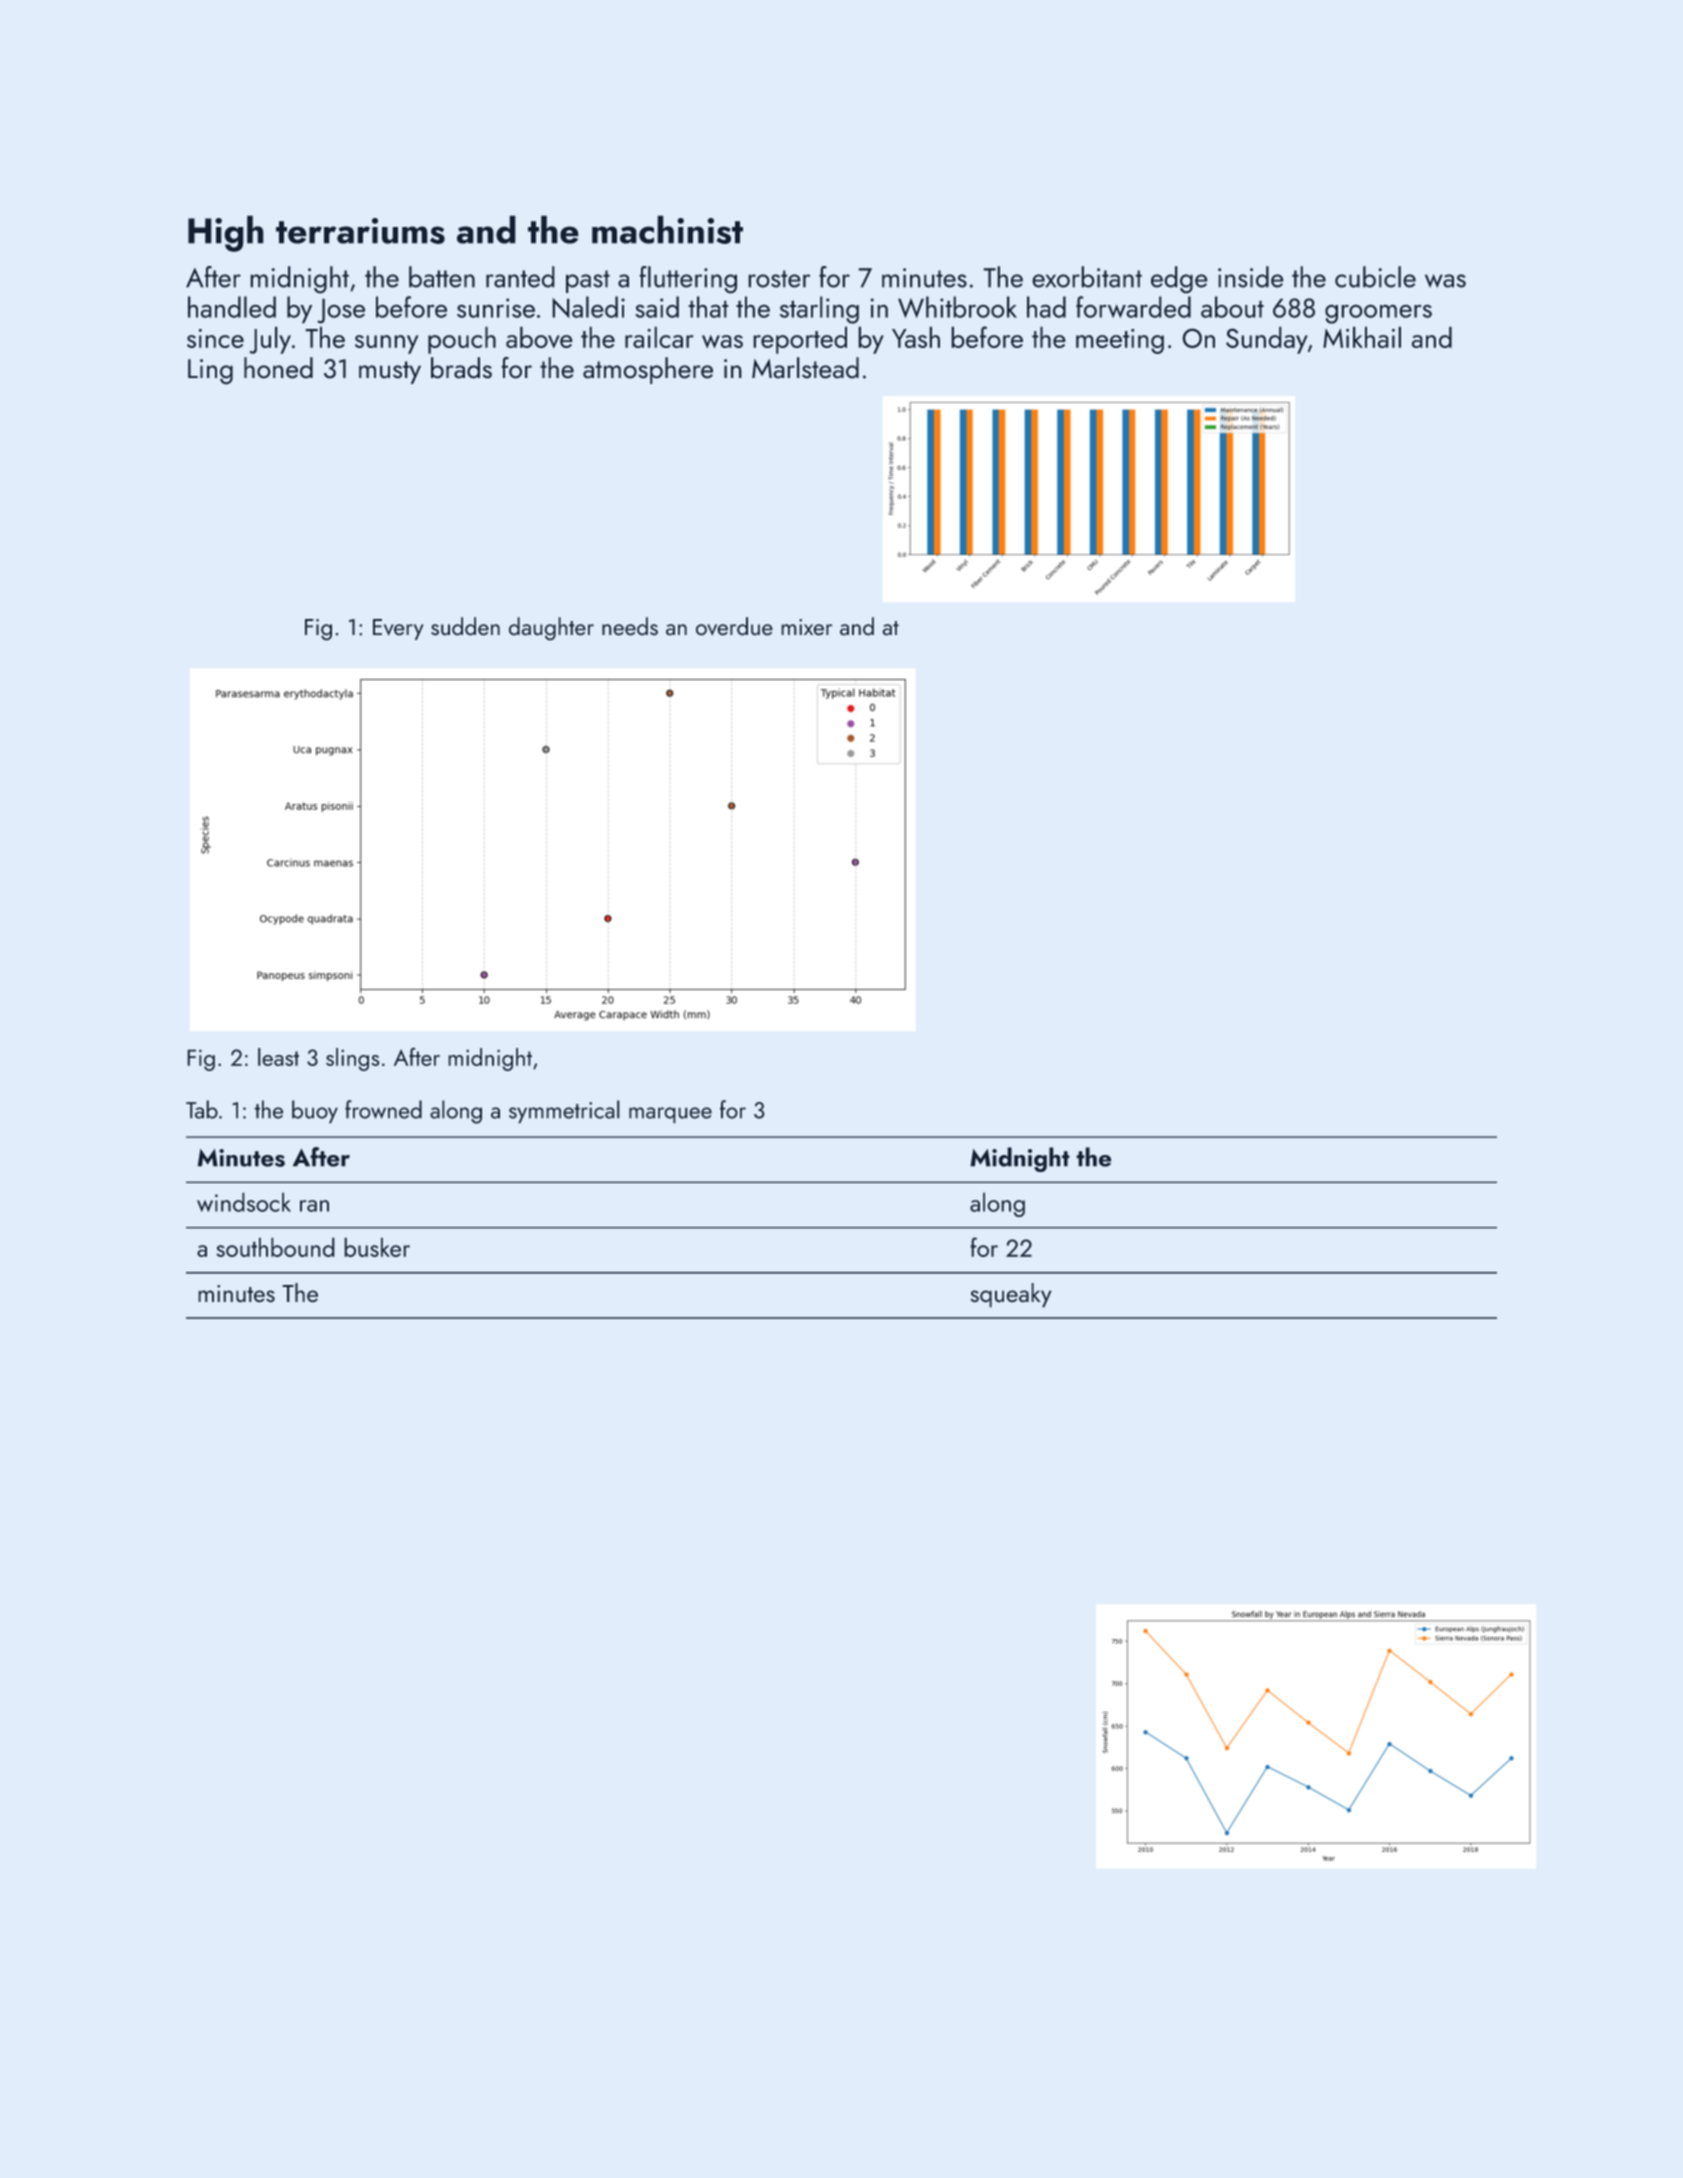 The image size is (1683, 2178). What do you see at coordinates (630, 626) in the screenshot?
I see `needs` at bounding box center [630, 626].
